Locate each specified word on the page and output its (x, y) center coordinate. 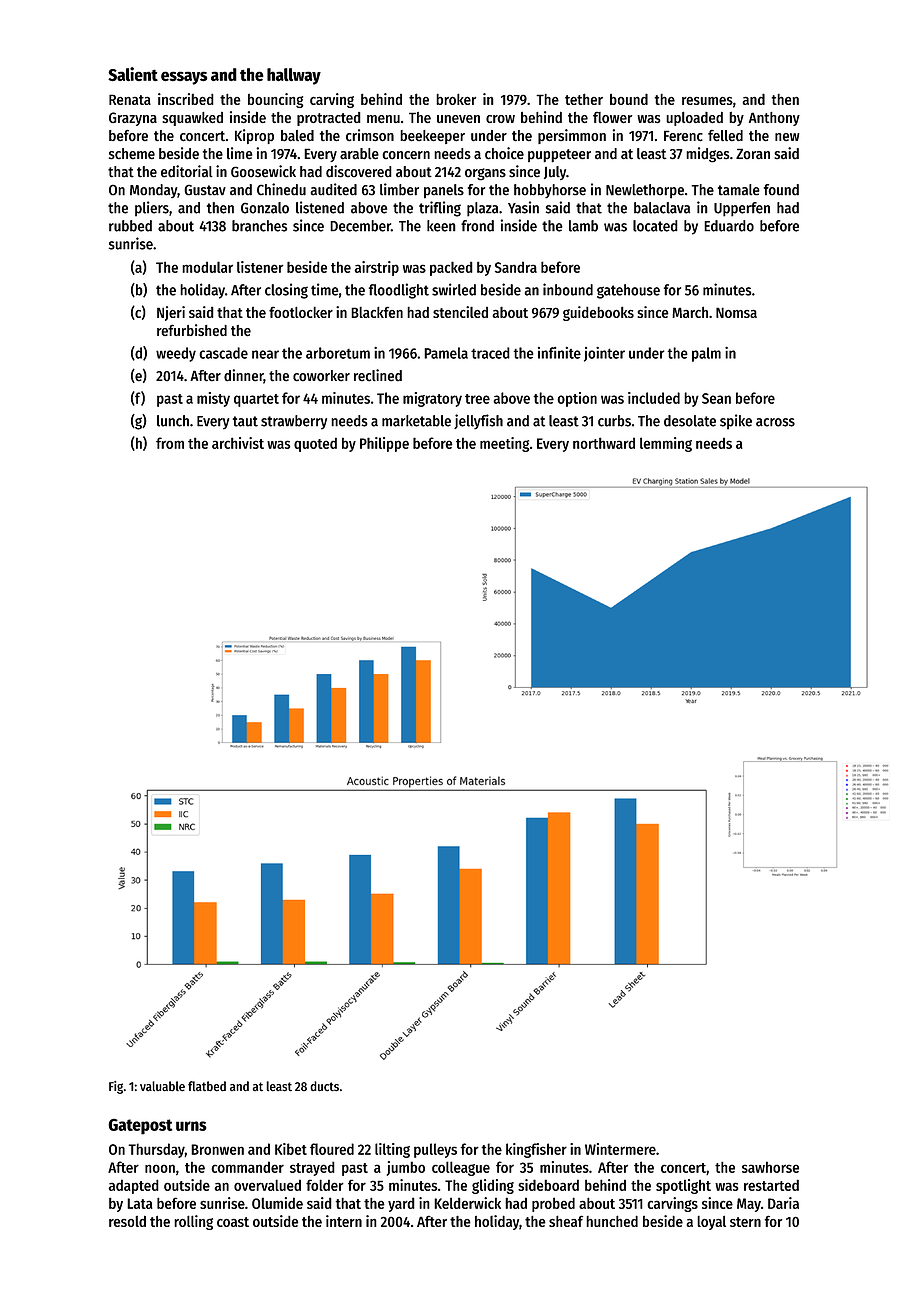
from (170, 443)
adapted (134, 1186)
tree (477, 399)
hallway (294, 76)
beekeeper (432, 137)
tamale (739, 190)
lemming (666, 444)
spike (736, 422)
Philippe (384, 444)
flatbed (207, 1086)
